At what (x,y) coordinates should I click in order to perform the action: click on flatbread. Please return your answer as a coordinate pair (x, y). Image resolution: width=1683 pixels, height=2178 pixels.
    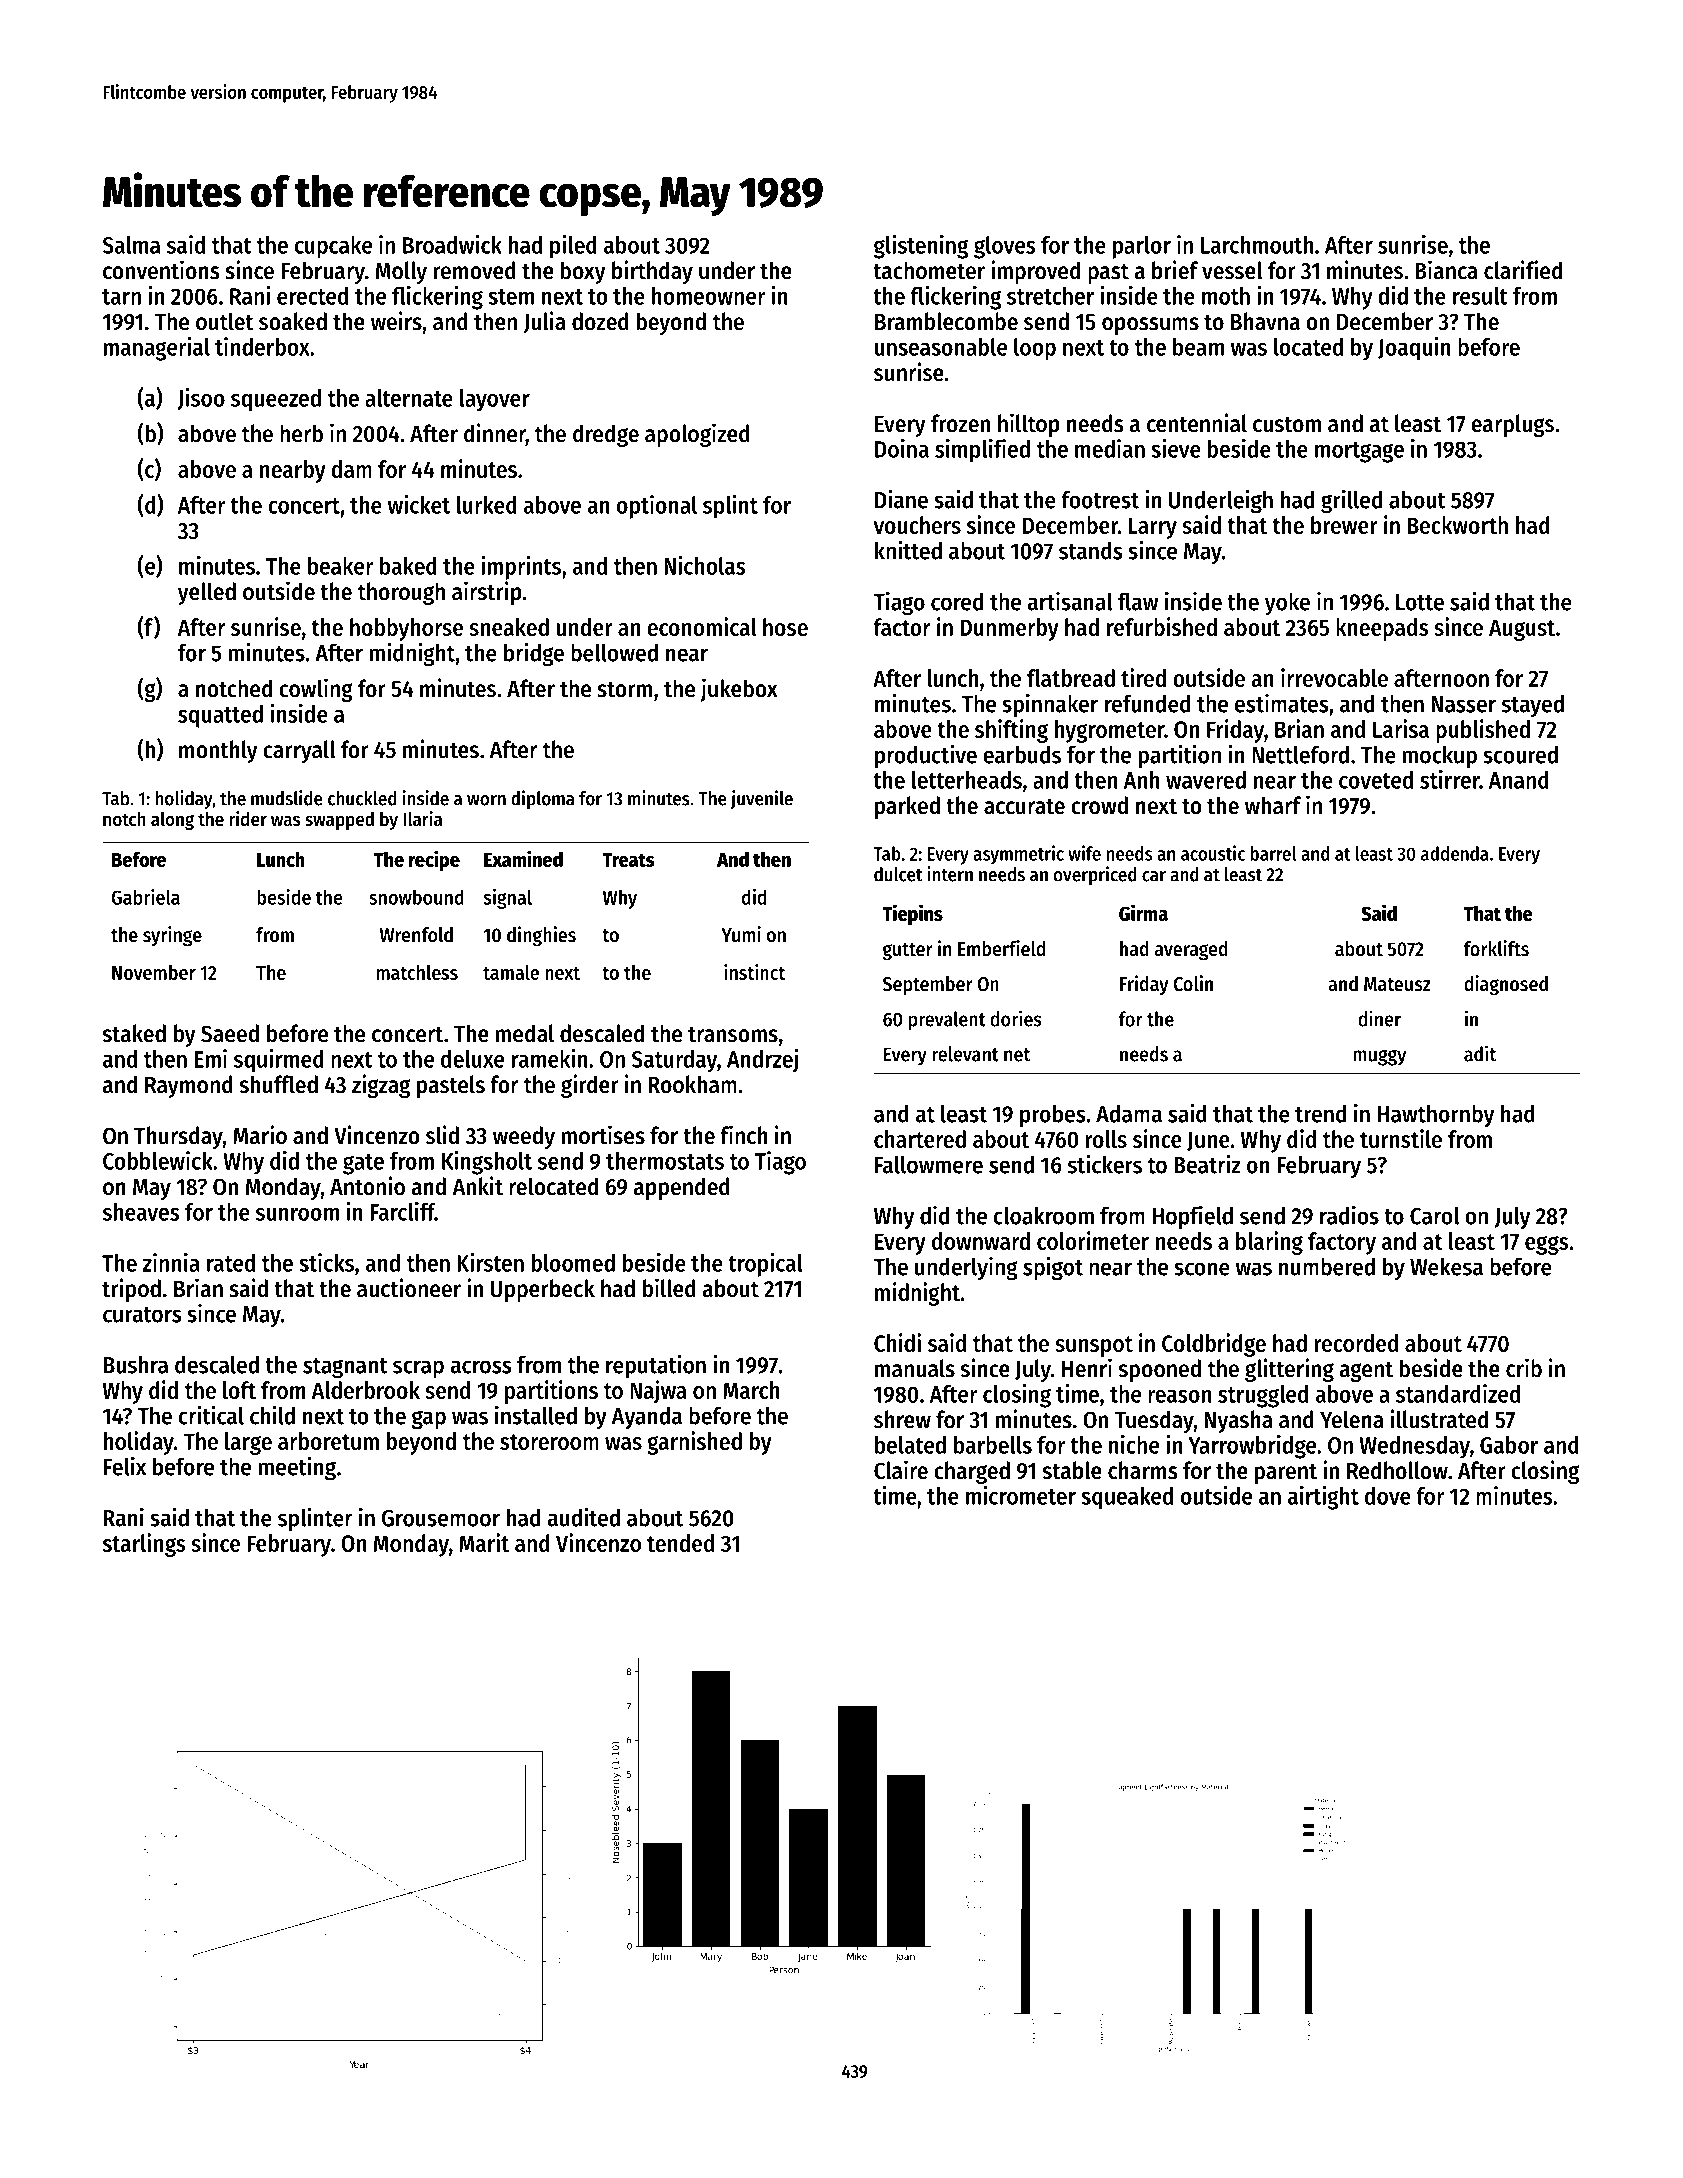
    Looking at the image, I should click on (1071, 678).
